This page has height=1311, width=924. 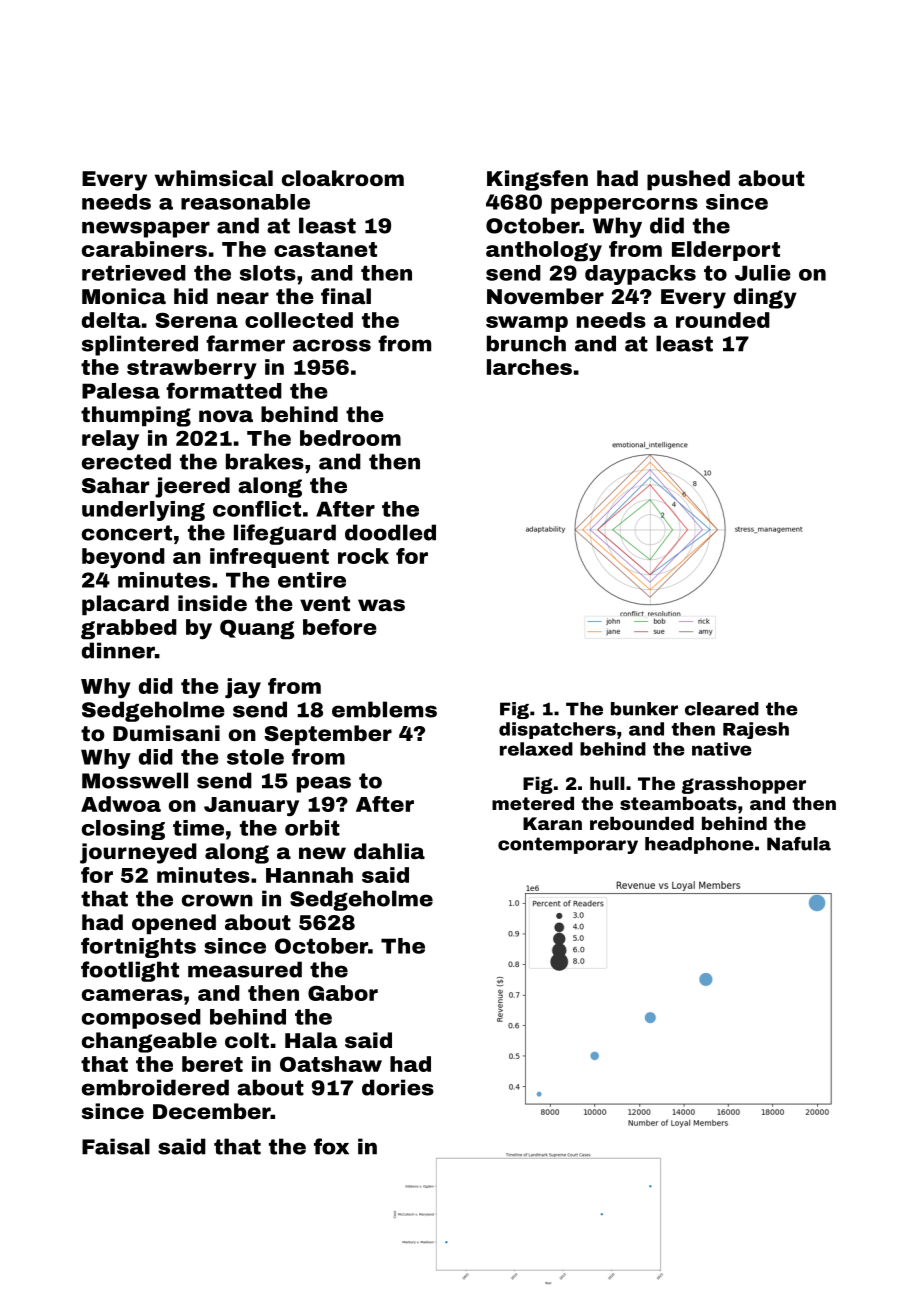 What do you see at coordinates (325, 249) in the page?
I see `castanet` at bounding box center [325, 249].
